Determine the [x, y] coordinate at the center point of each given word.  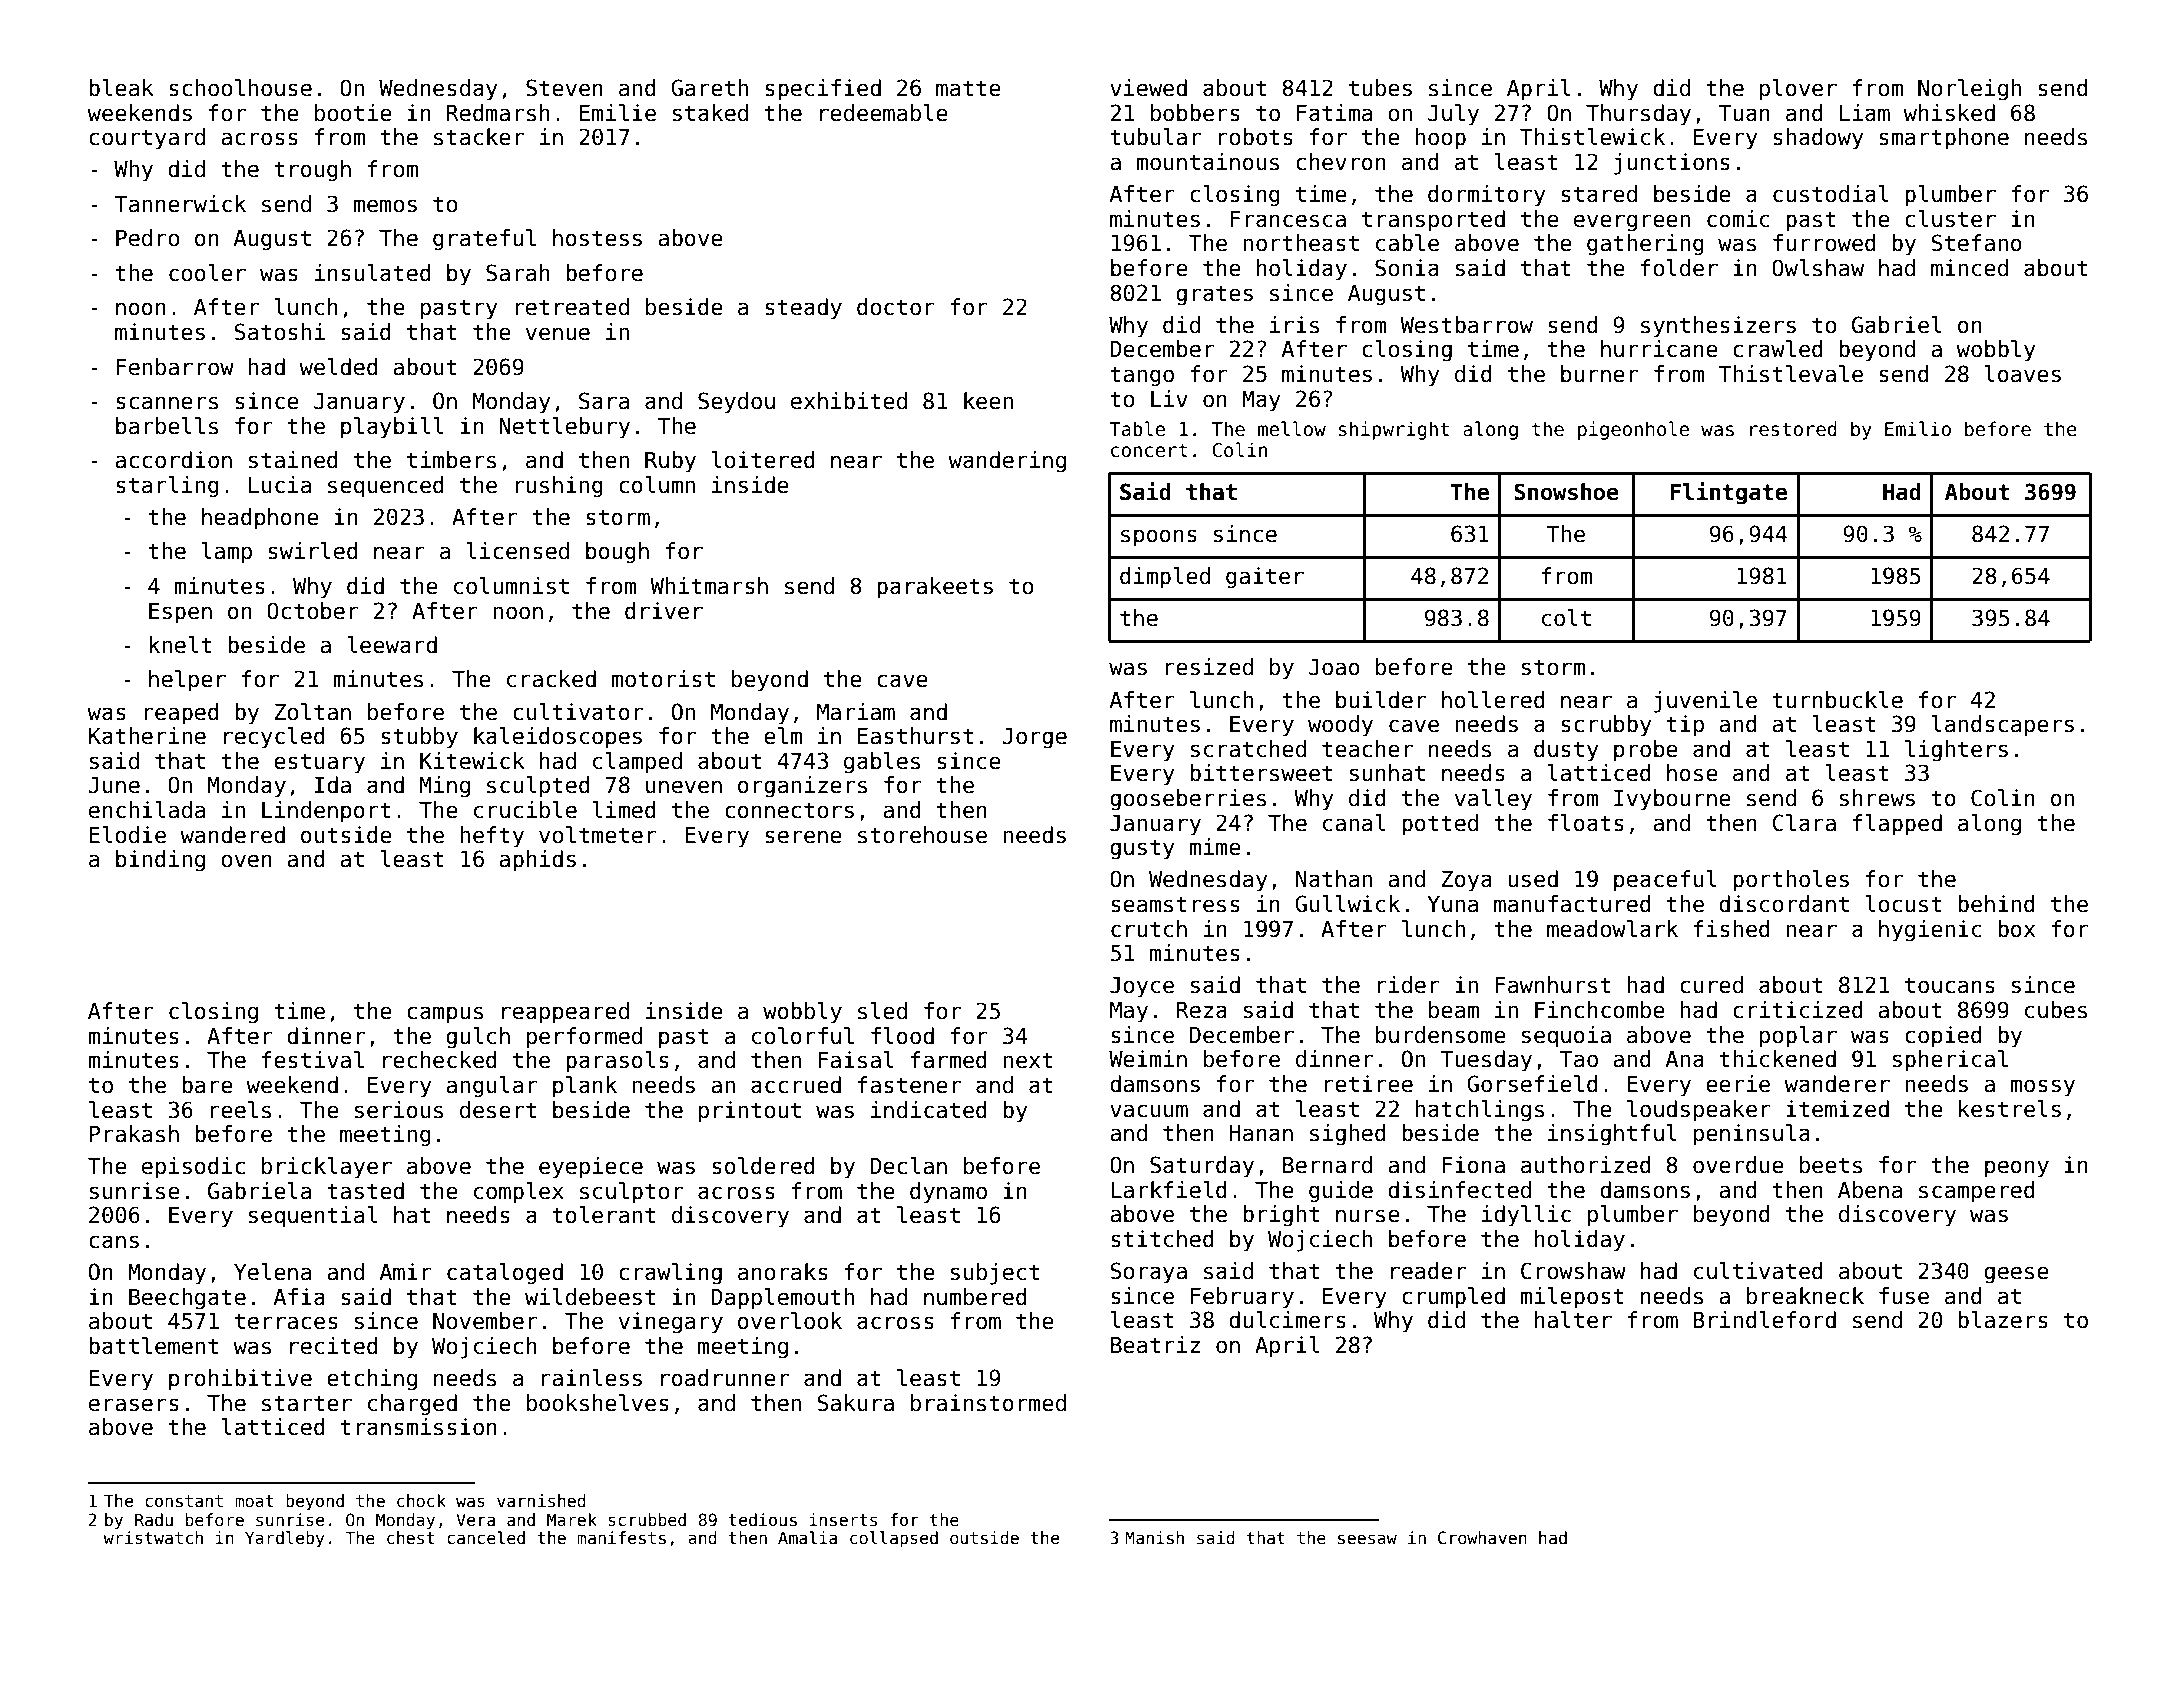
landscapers [2003, 726]
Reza [1202, 1010]
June [114, 785]
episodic [193, 1168]
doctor [896, 307]
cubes [2056, 1010]
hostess [597, 238]
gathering [1645, 245]
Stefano [1977, 243]
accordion [173, 460]
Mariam [856, 712]
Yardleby [285, 1539]
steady [803, 309]
